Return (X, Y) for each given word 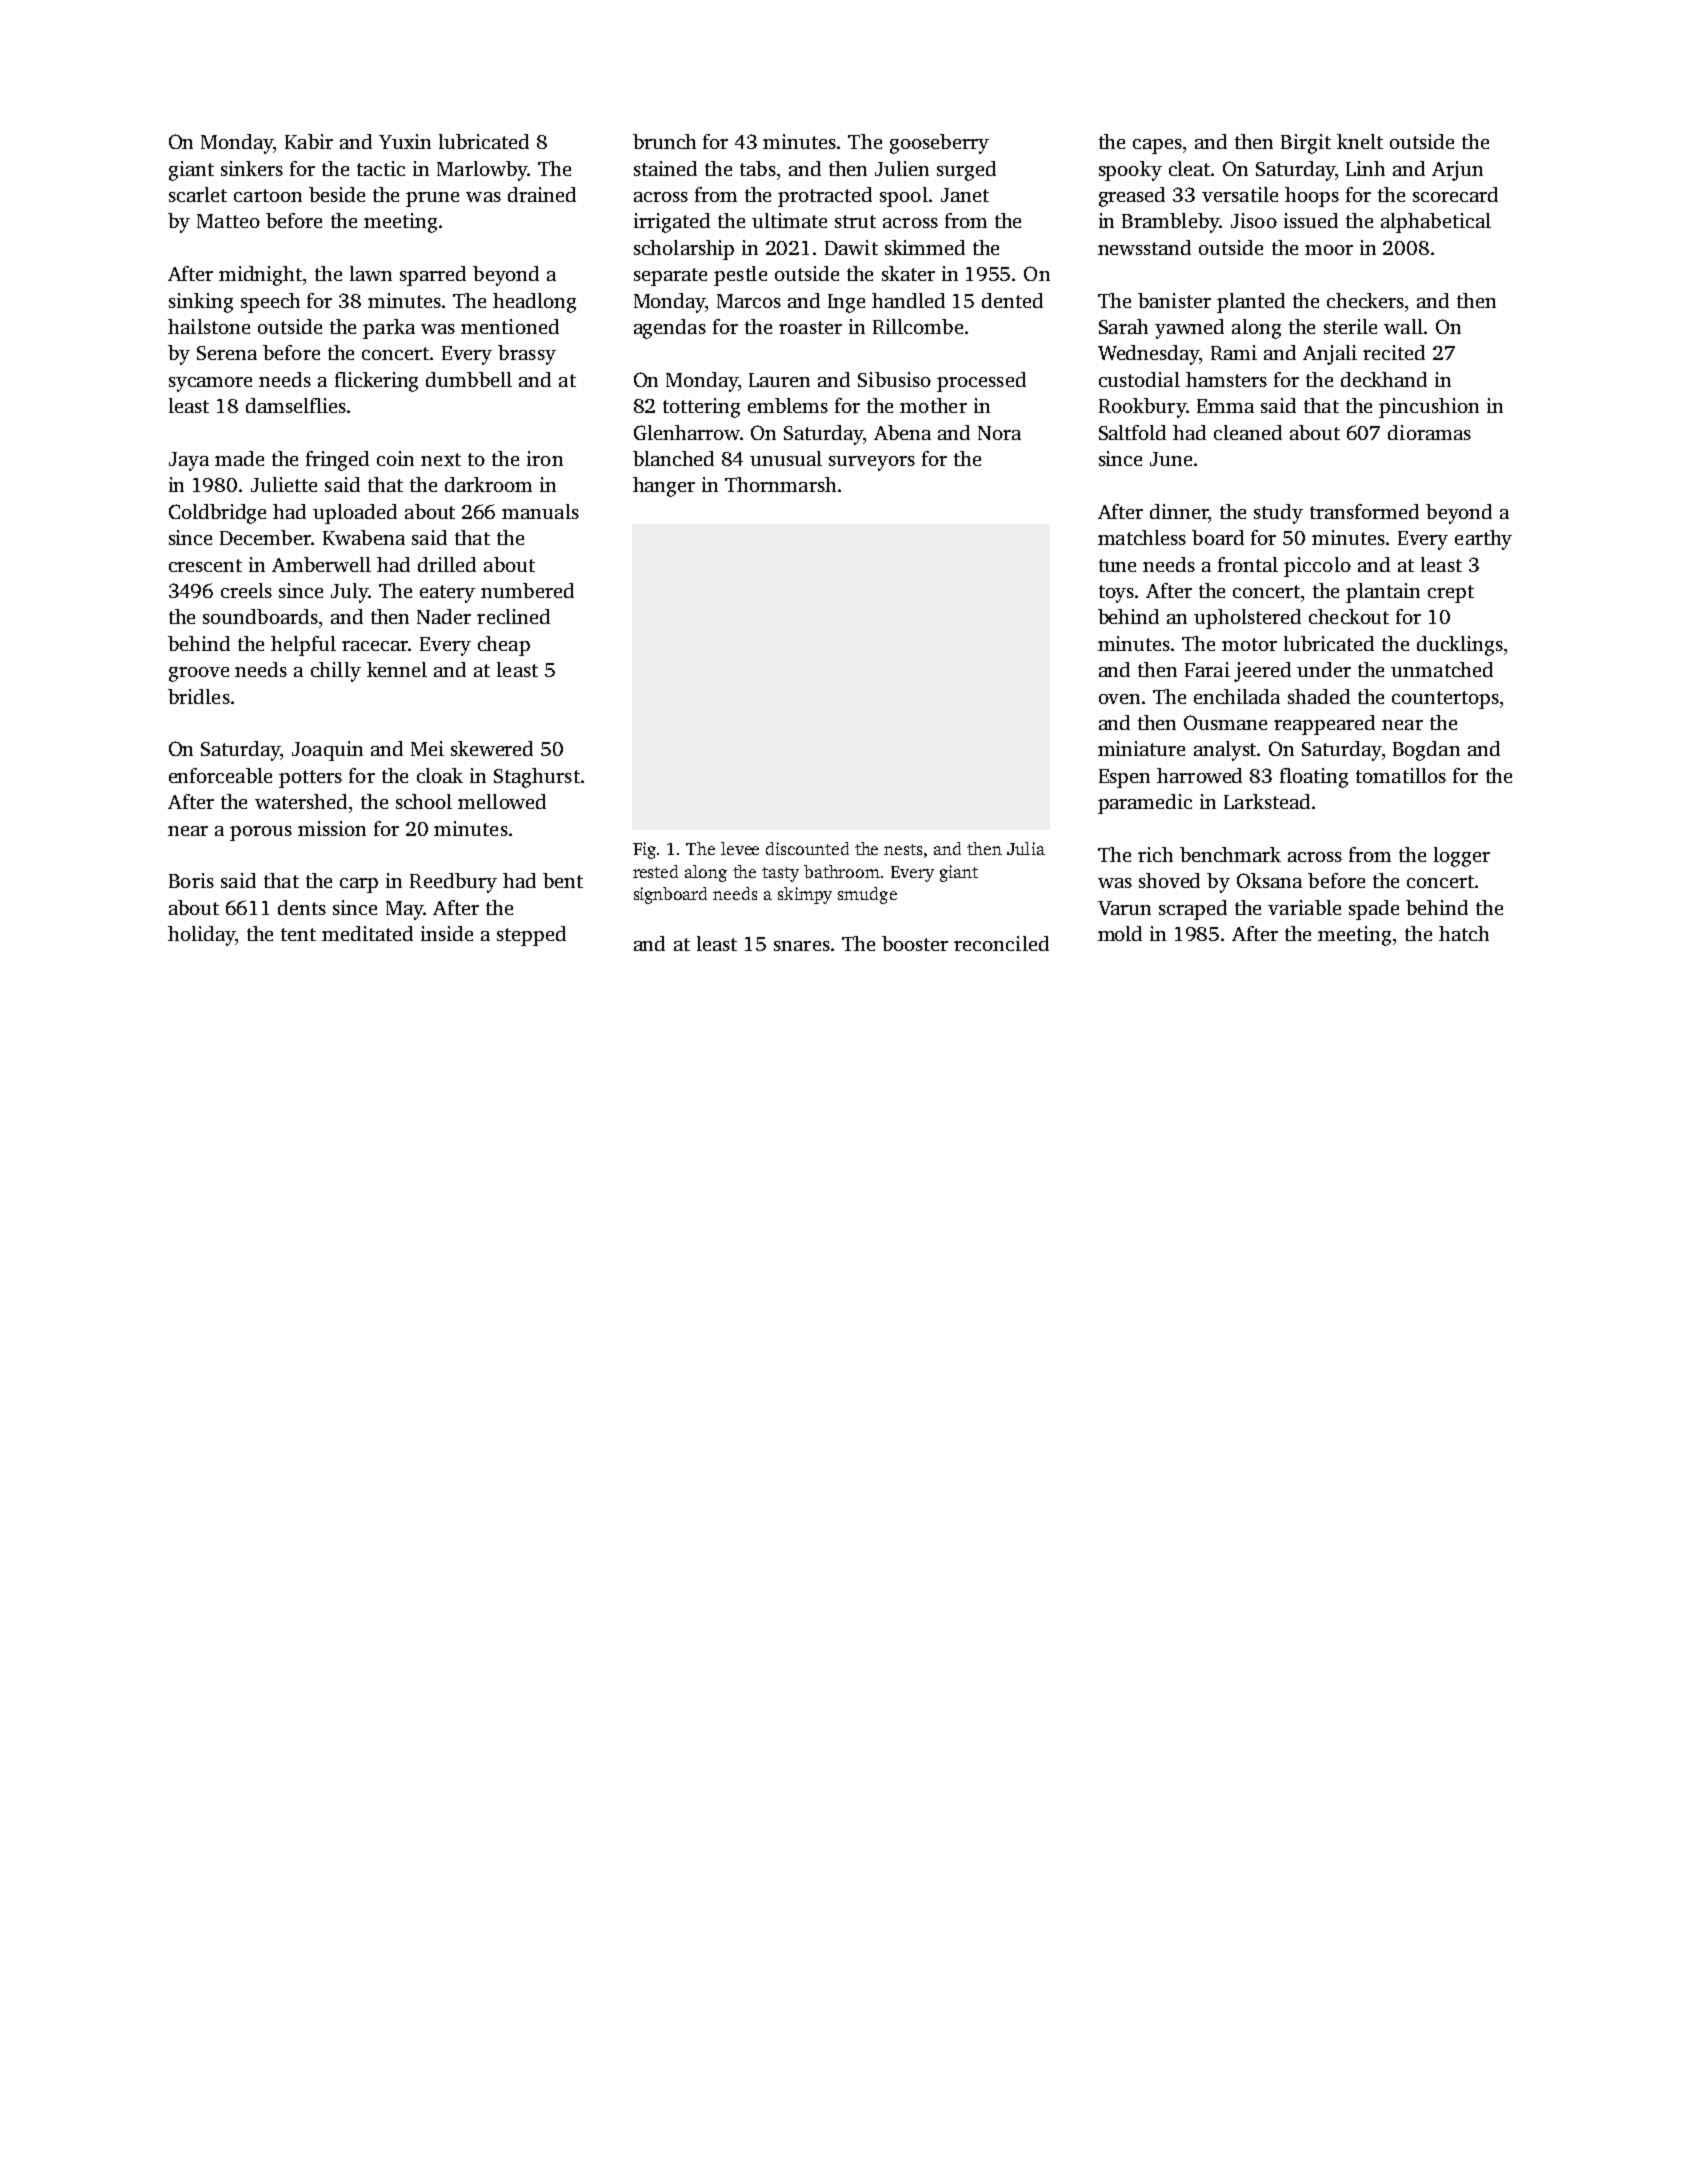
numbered (527, 590)
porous (261, 833)
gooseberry (939, 144)
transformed (1364, 511)
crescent (205, 565)
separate (670, 277)
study (1278, 514)
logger (1462, 857)
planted (1251, 303)
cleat (1189, 168)
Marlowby (482, 171)
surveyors (872, 463)
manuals (540, 511)
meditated (367, 933)
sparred (433, 276)
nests (903, 849)
